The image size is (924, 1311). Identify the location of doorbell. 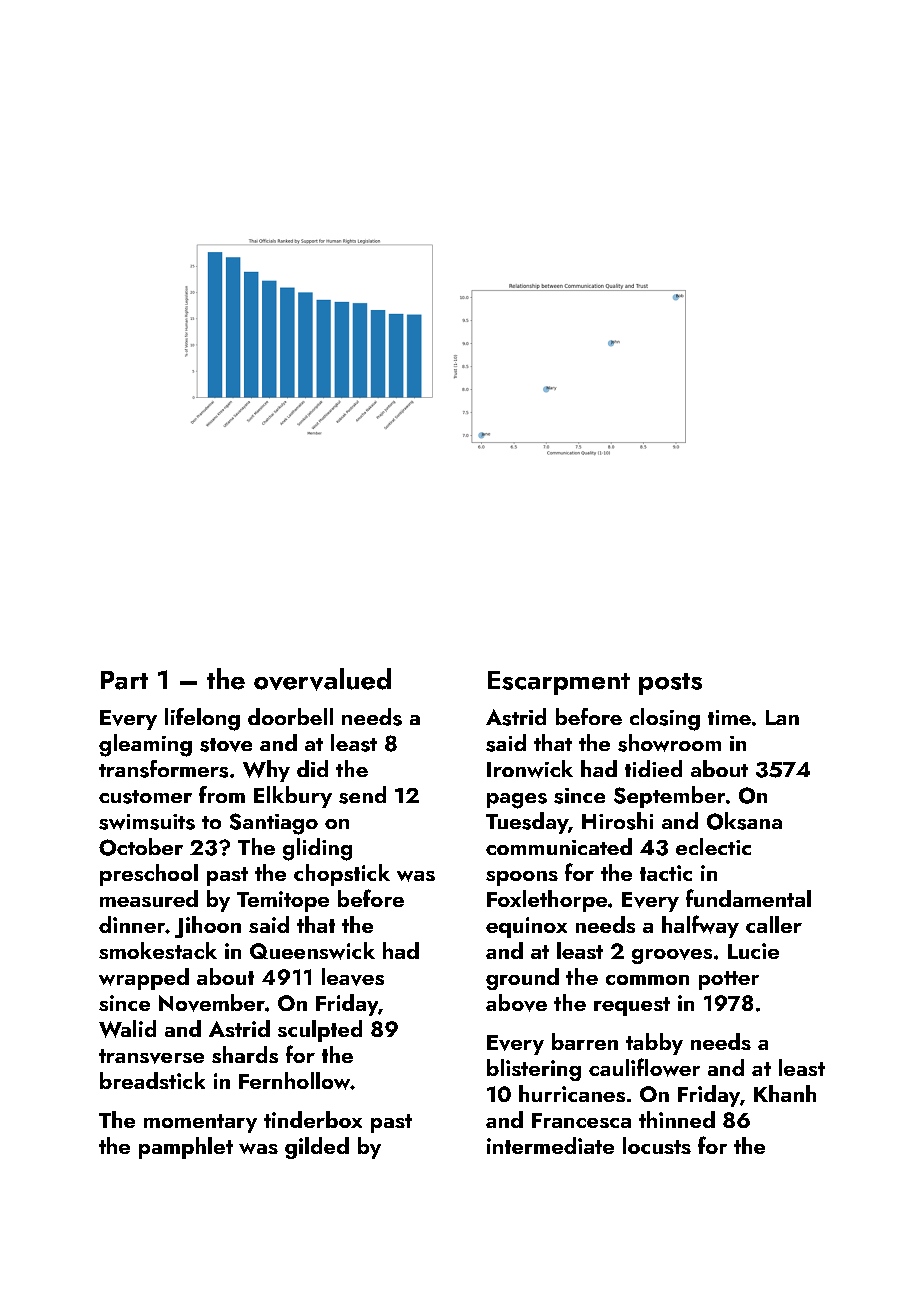
(290, 716).
